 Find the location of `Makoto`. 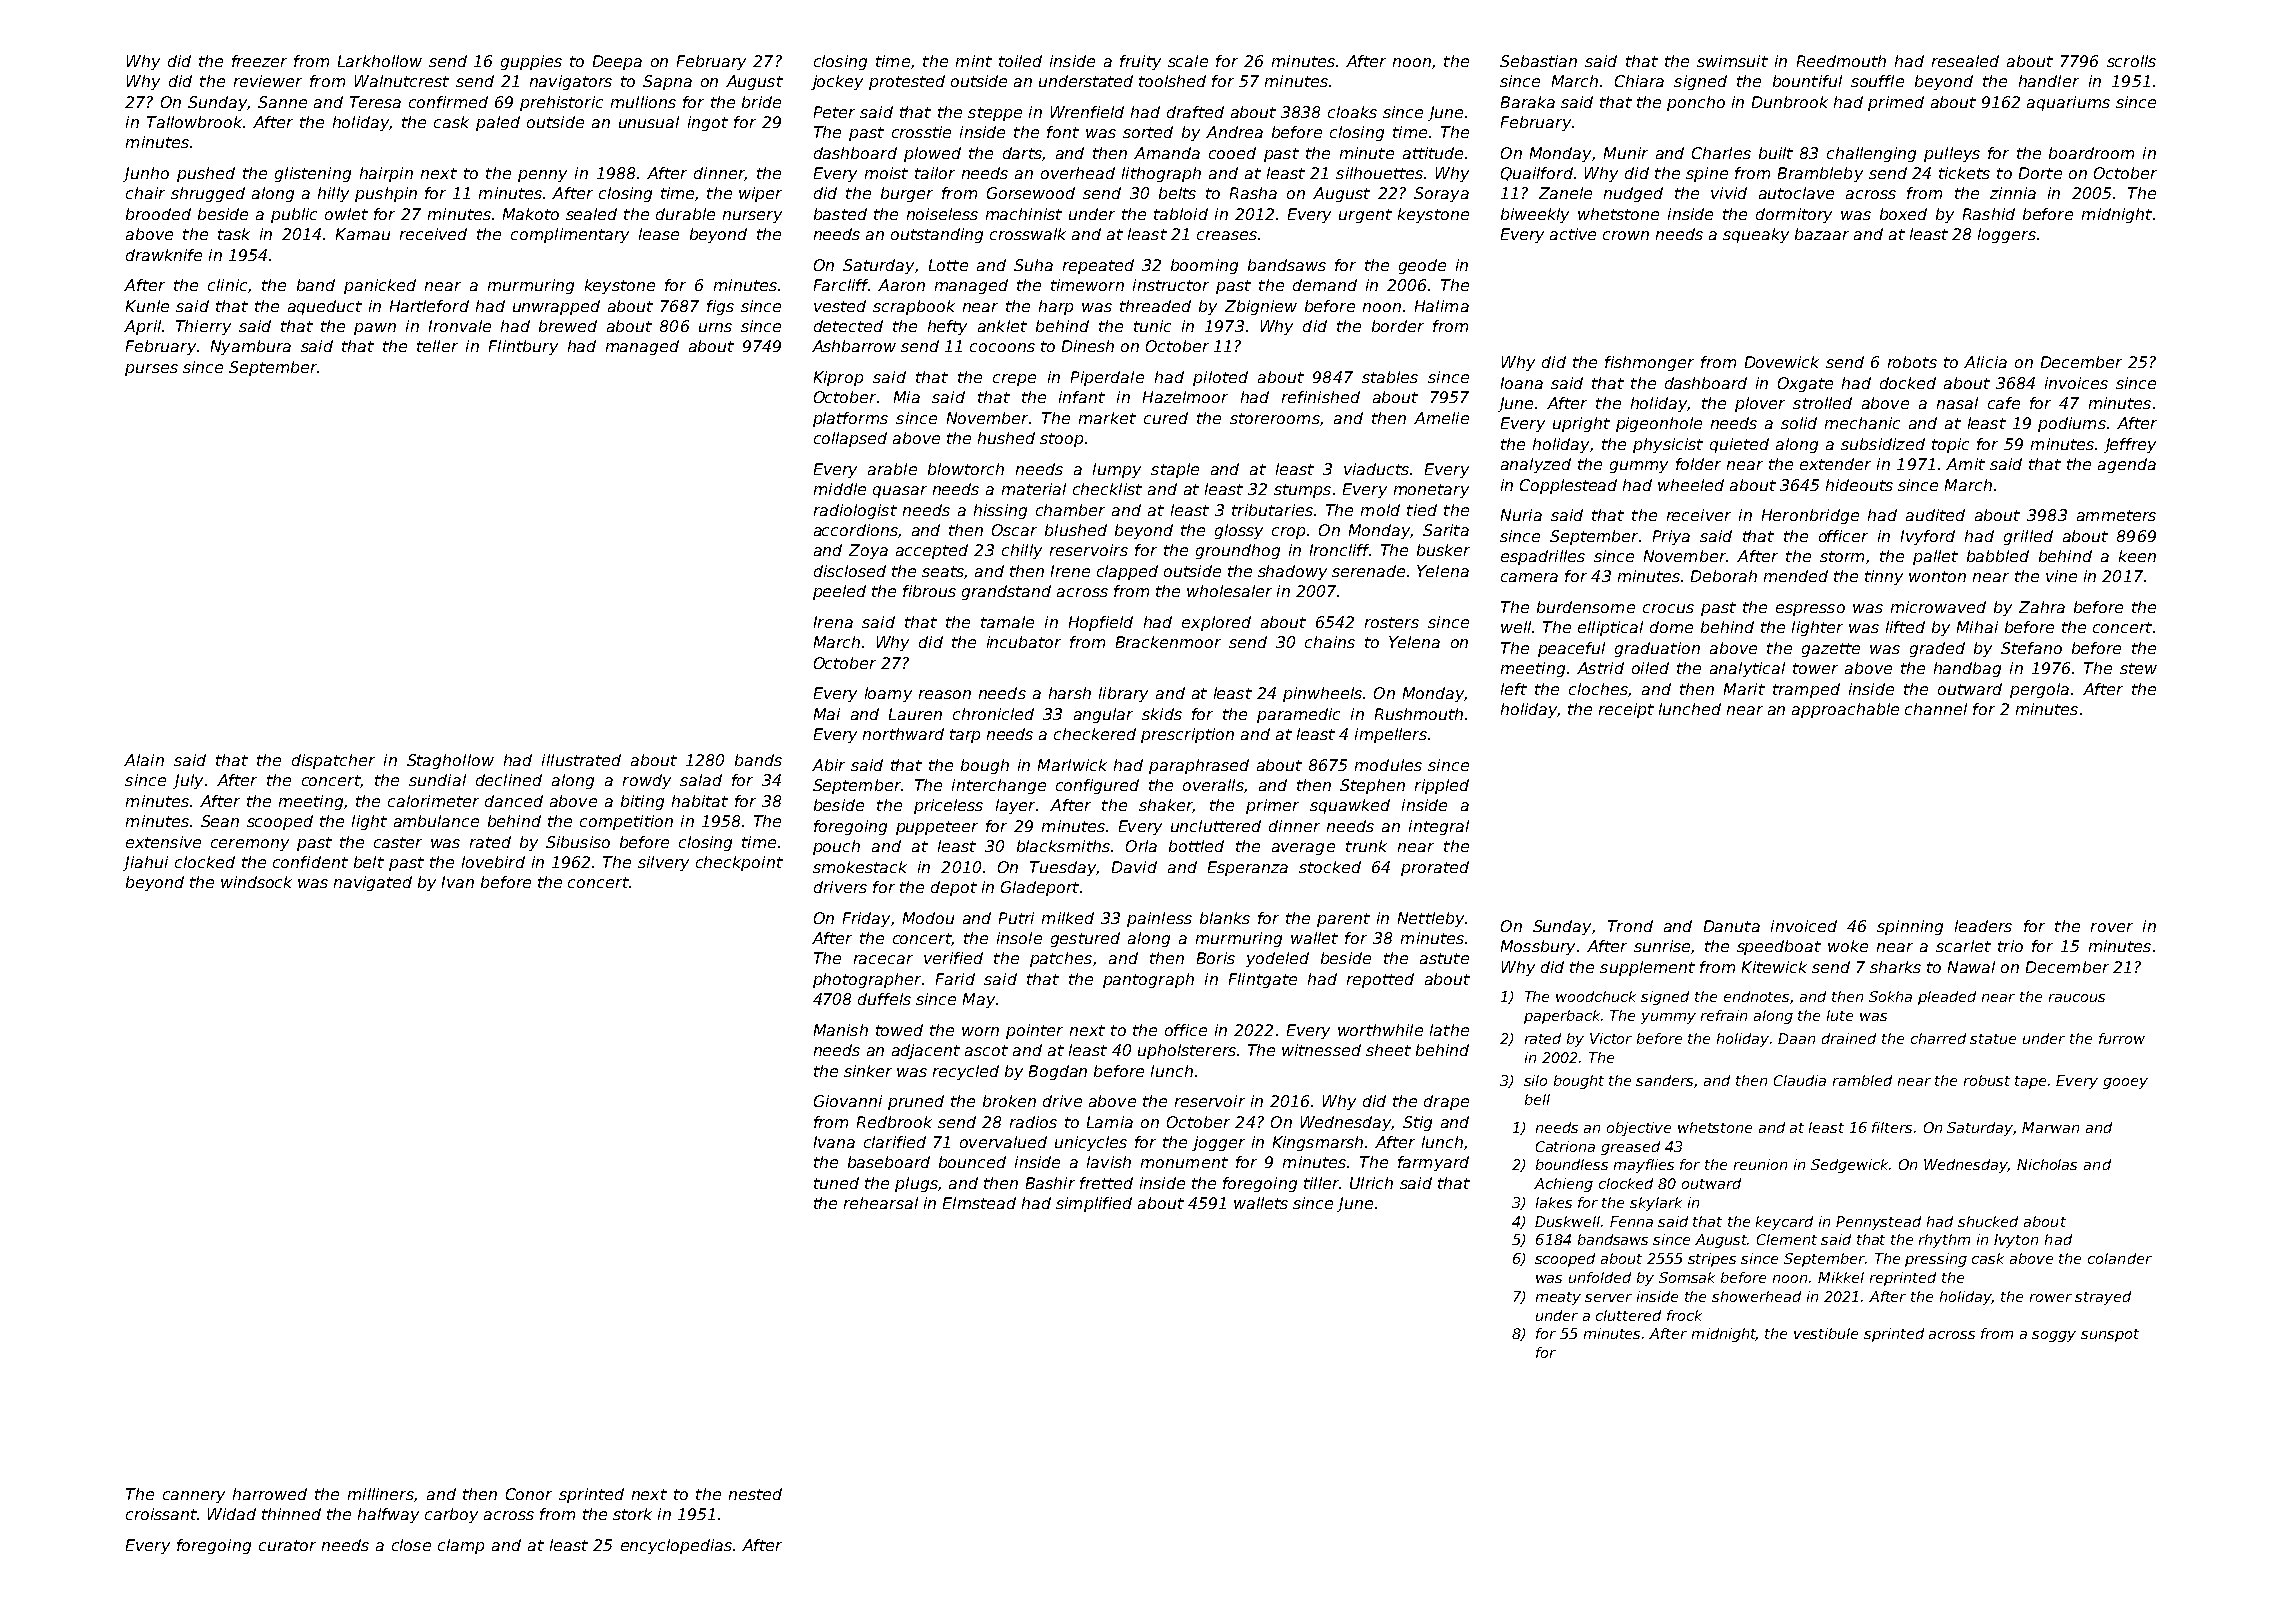

Makoto is located at coordinates (531, 214).
